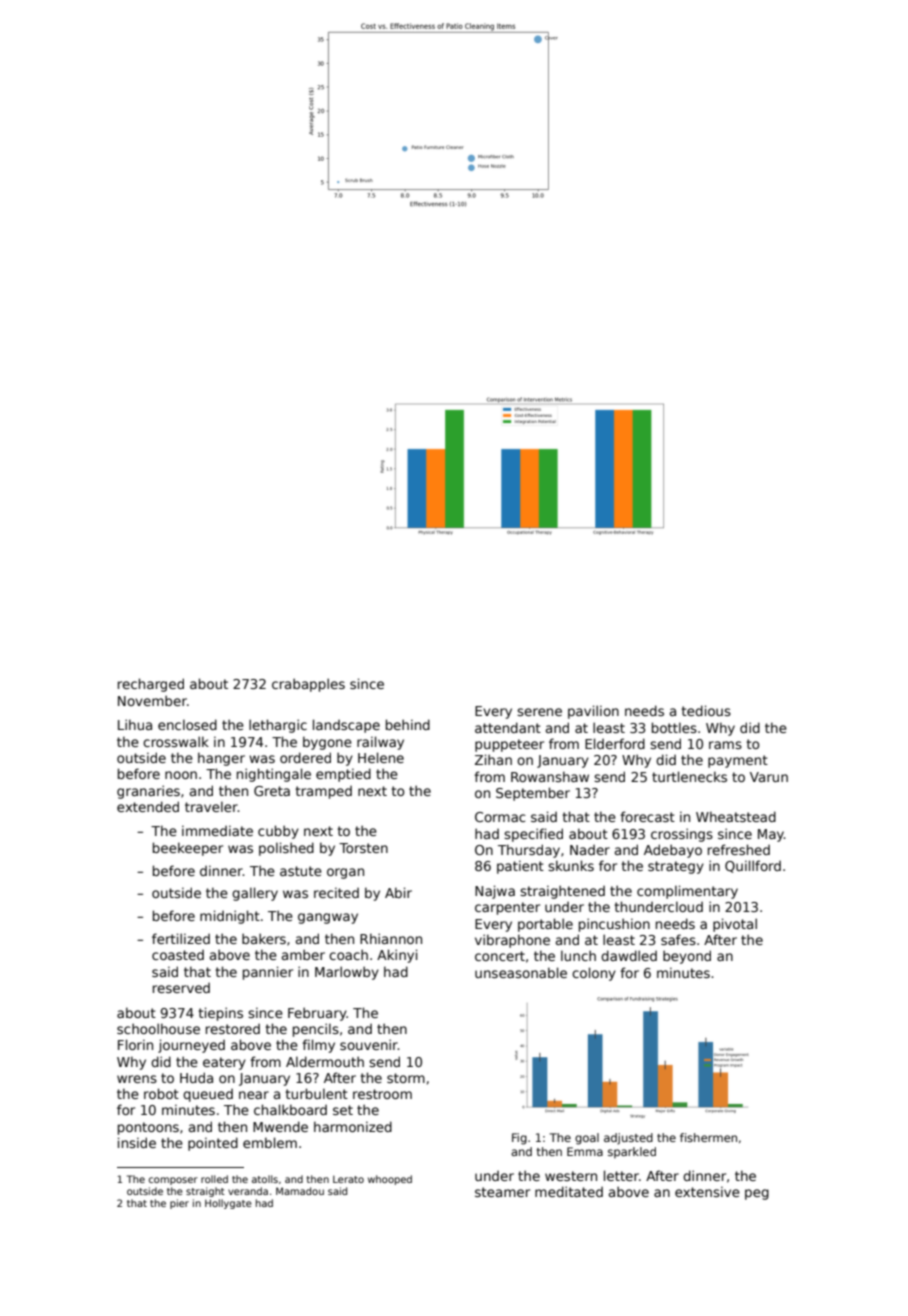  What do you see at coordinates (268, 973) in the image?
I see `pannier` at bounding box center [268, 973].
